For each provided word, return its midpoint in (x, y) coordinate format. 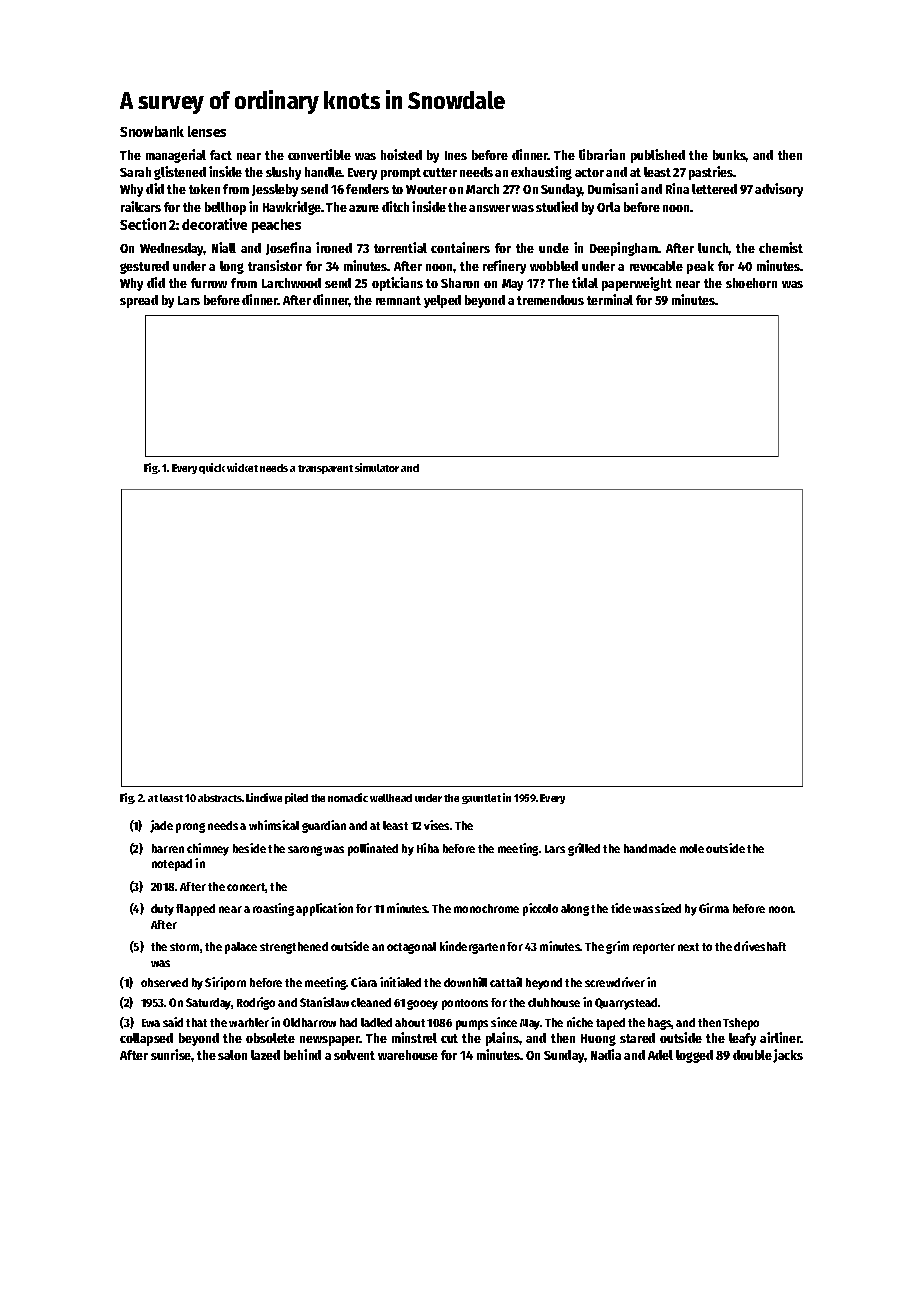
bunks (729, 155)
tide (621, 908)
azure (364, 208)
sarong (305, 851)
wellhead (391, 798)
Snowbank (152, 131)
